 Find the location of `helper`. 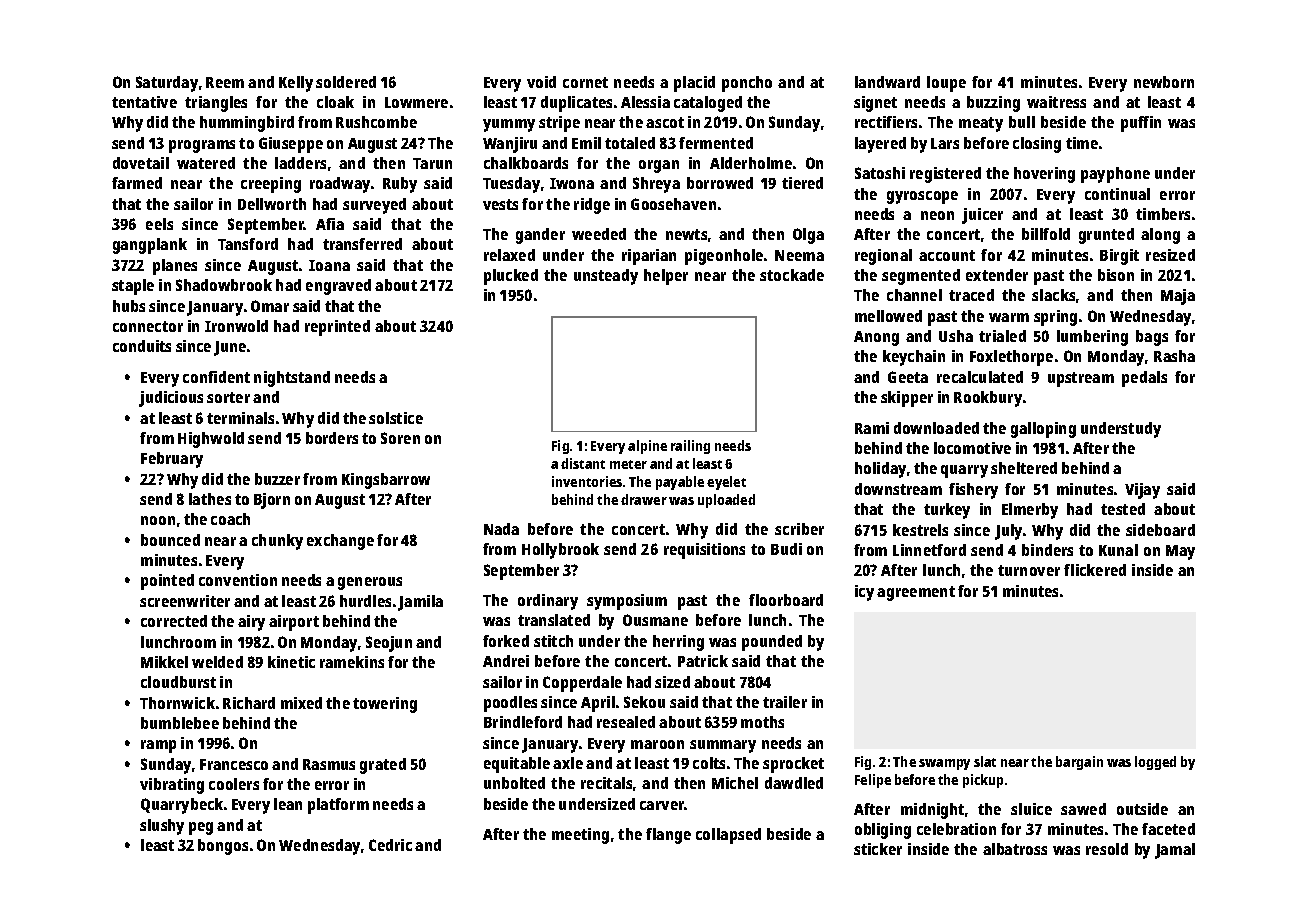

helper is located at coordinates (666, 277).
